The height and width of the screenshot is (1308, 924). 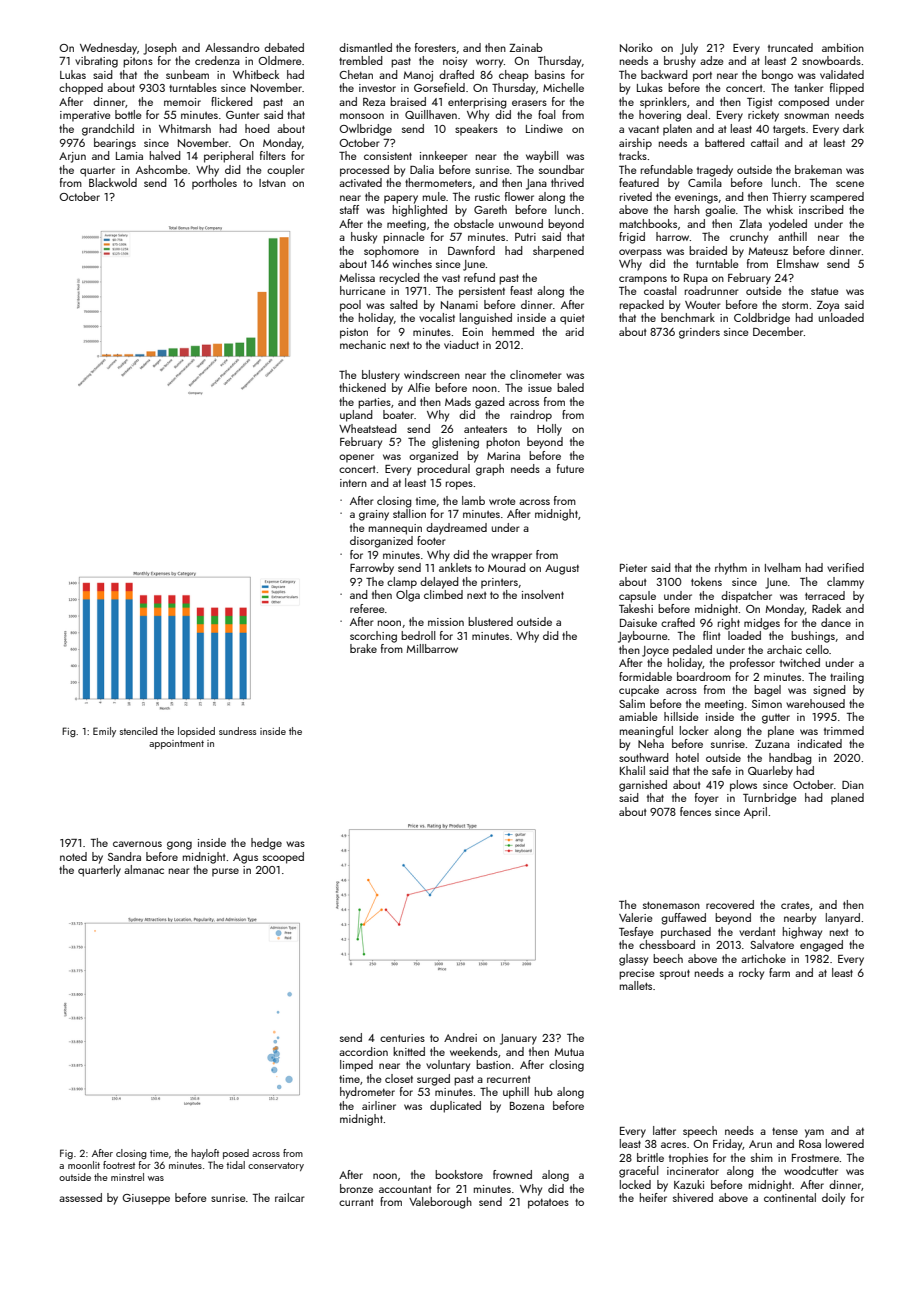 I want to click on scooped, so click(x=283, y=858).
